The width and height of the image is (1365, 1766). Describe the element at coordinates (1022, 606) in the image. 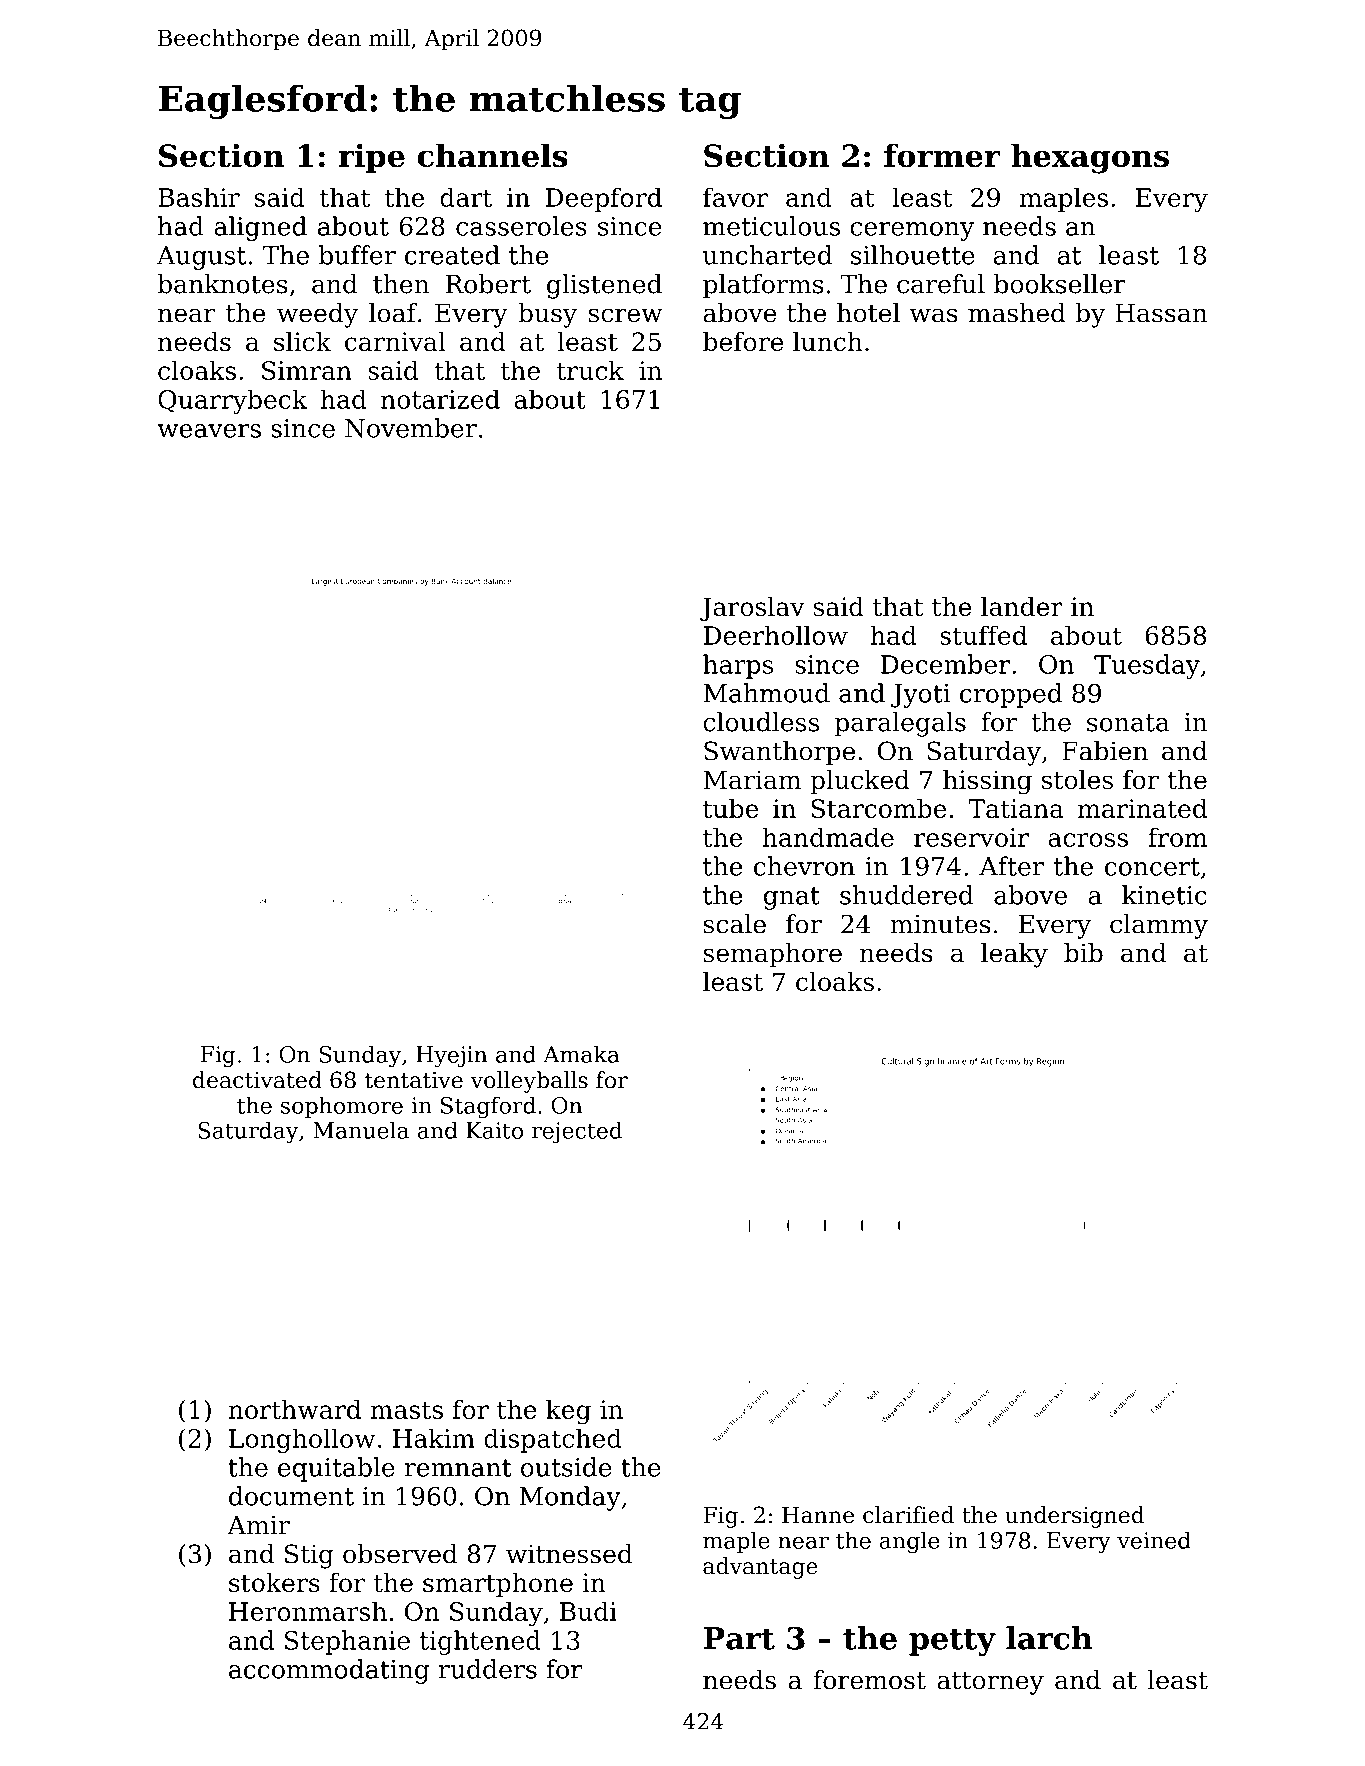

I see `lander` at that location.
